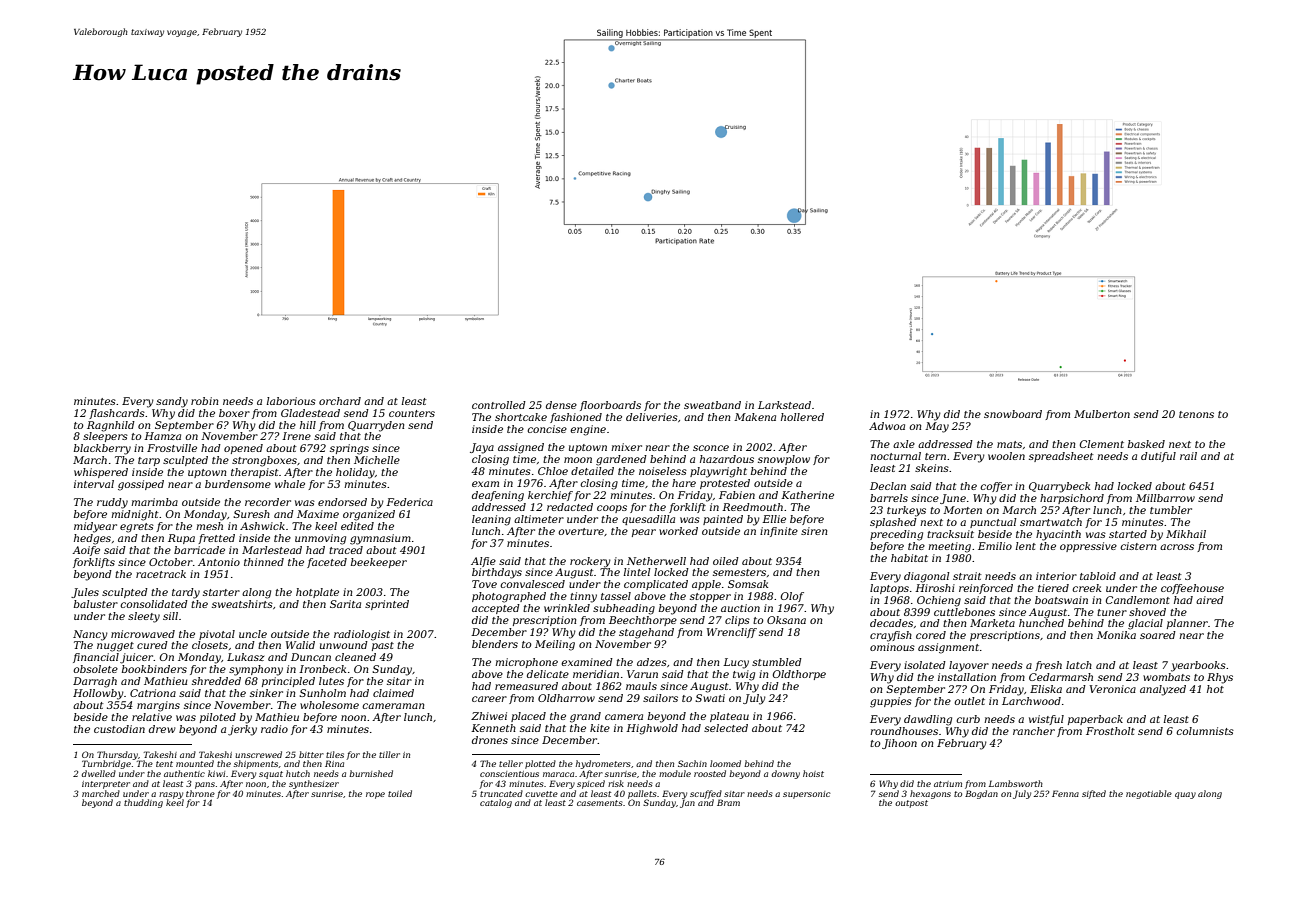 The width and height of the screenshot is (1308, 924). I want to click on microwaved, so click(143, 634).
